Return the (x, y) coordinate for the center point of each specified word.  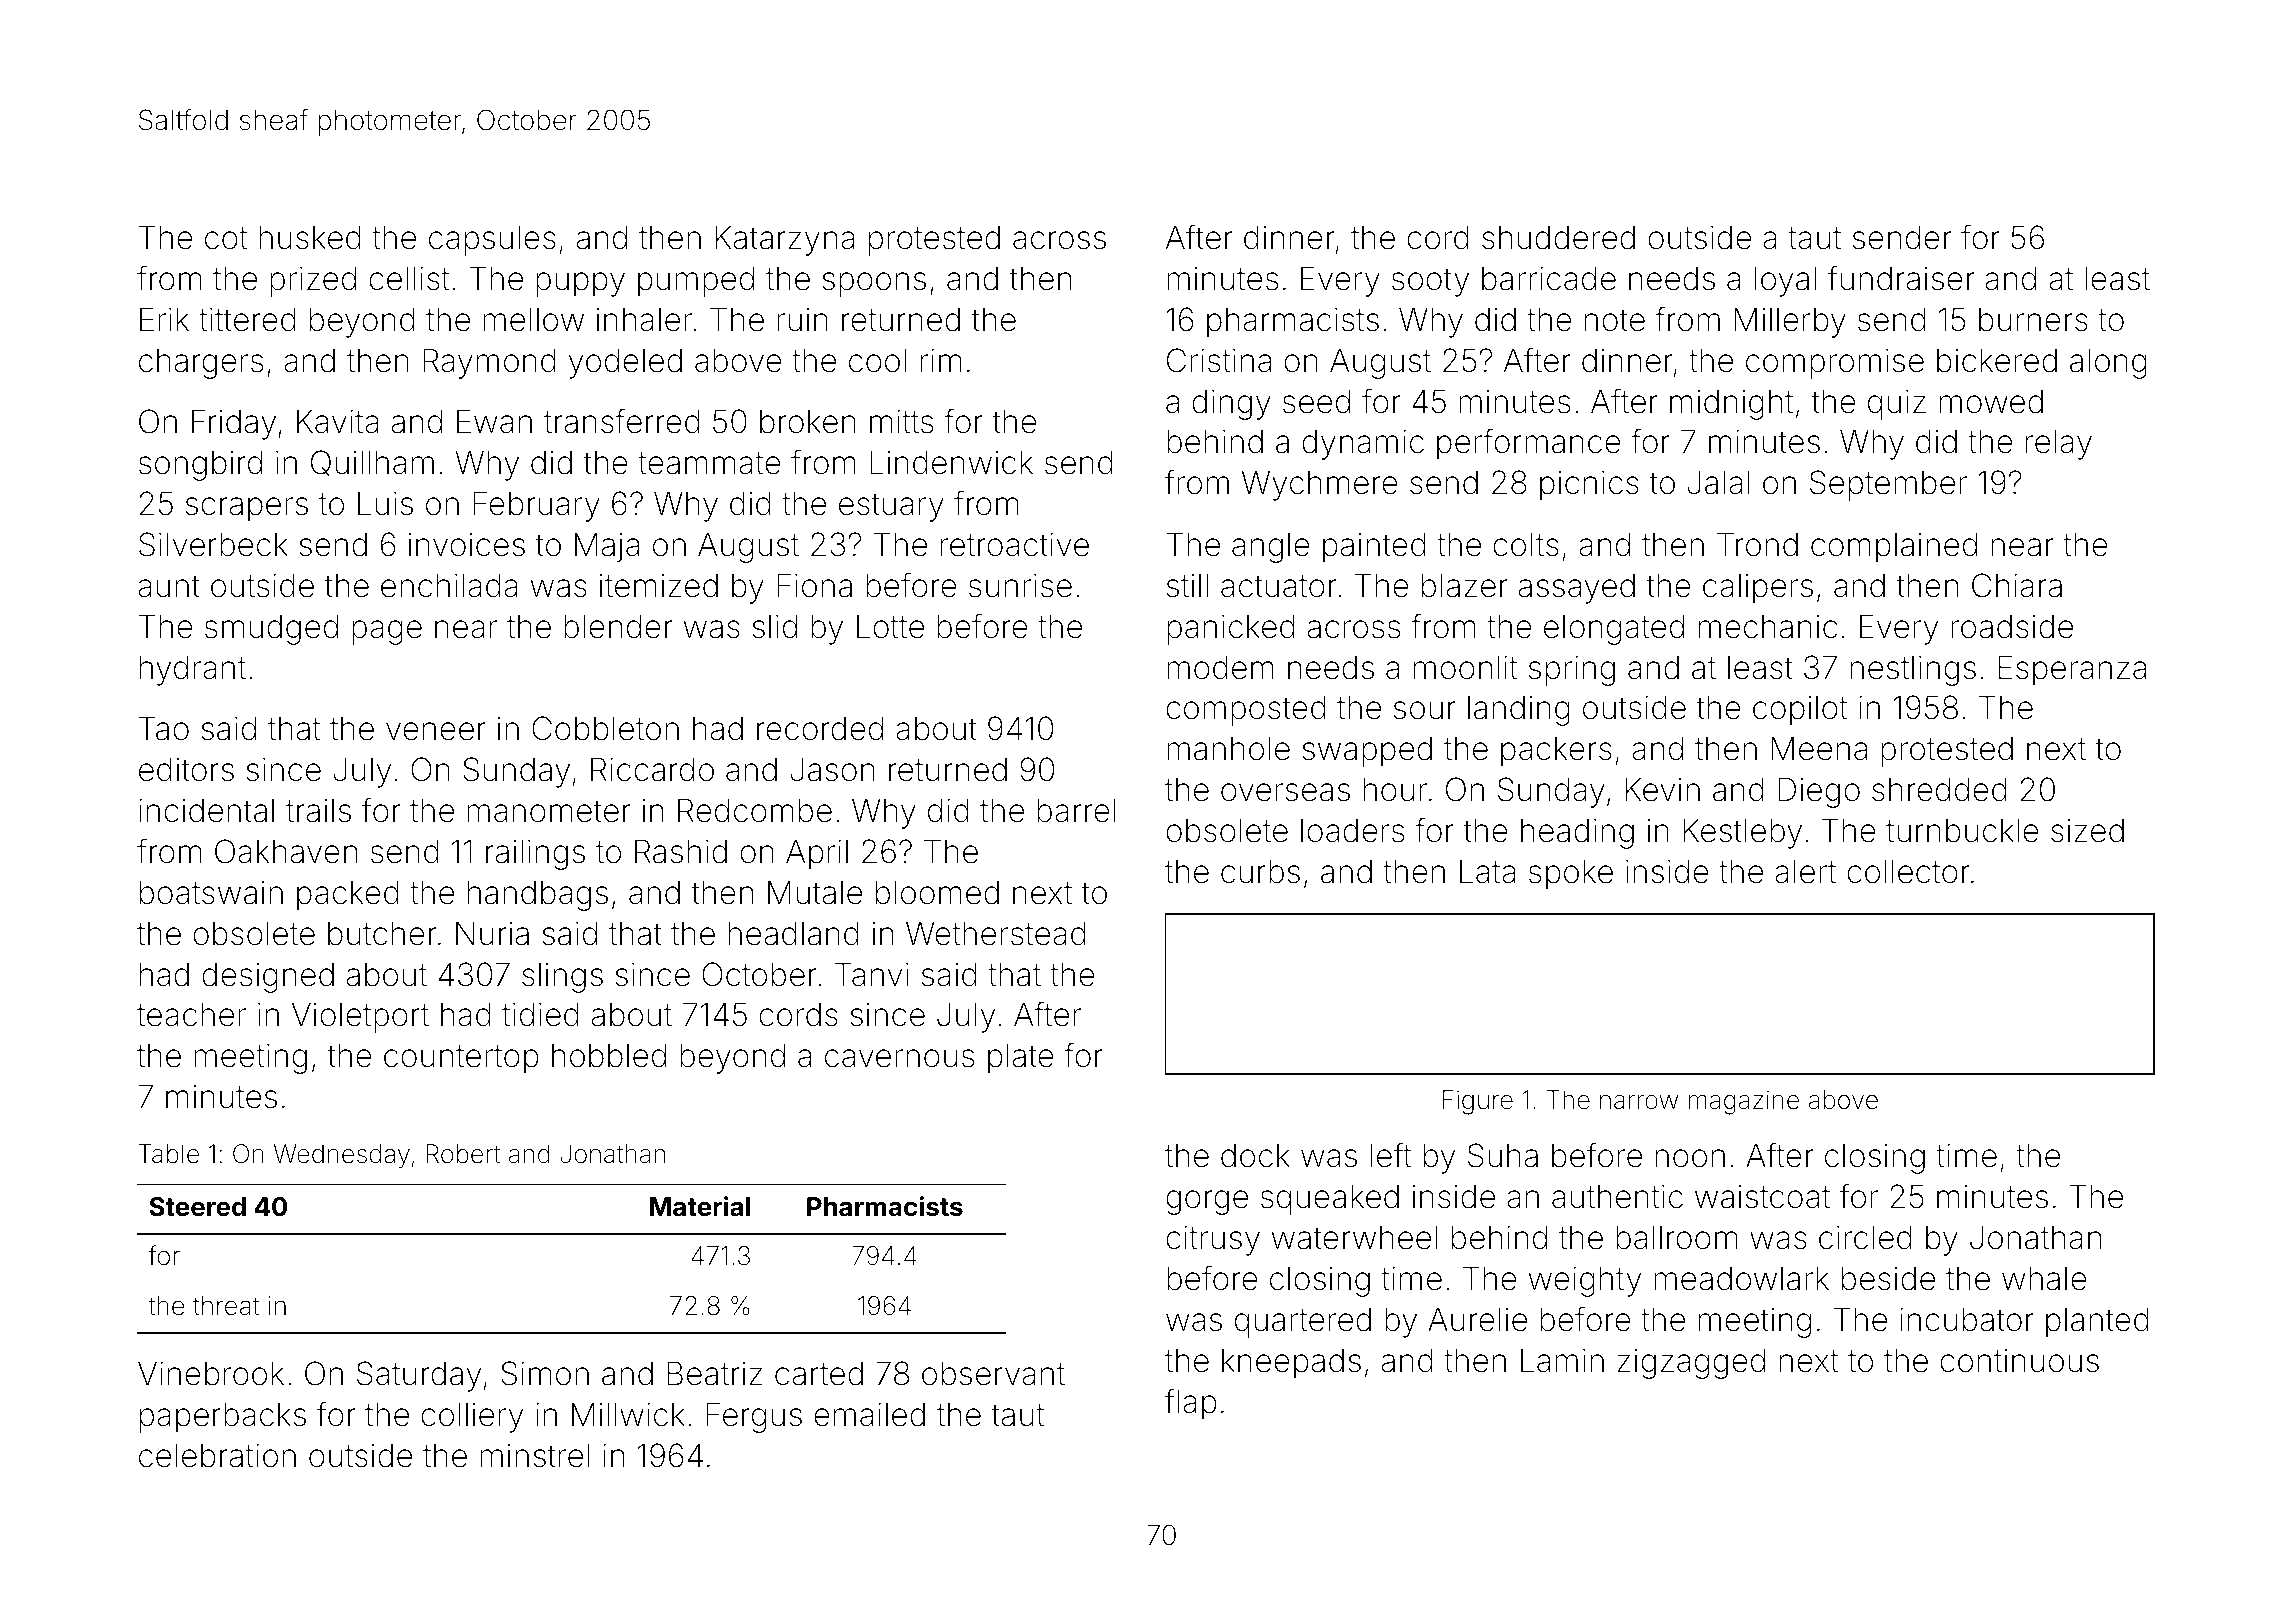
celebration (217, 1455)
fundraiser (1901, 278)
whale (2044, 1278)
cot (226, 238)
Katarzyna (785, 240)
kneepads (1291, 1364)
